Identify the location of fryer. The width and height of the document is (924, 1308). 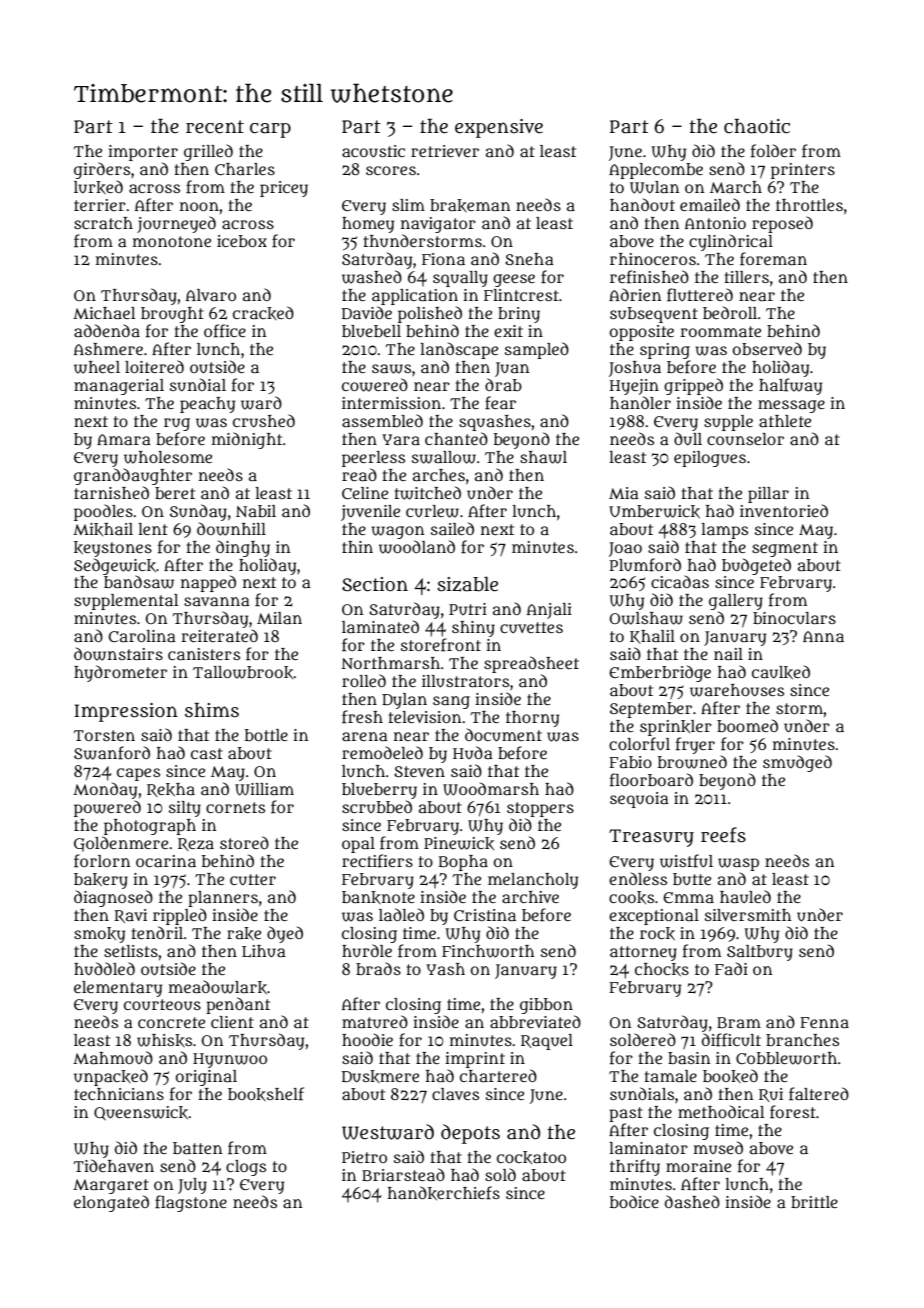
(695, 745).
